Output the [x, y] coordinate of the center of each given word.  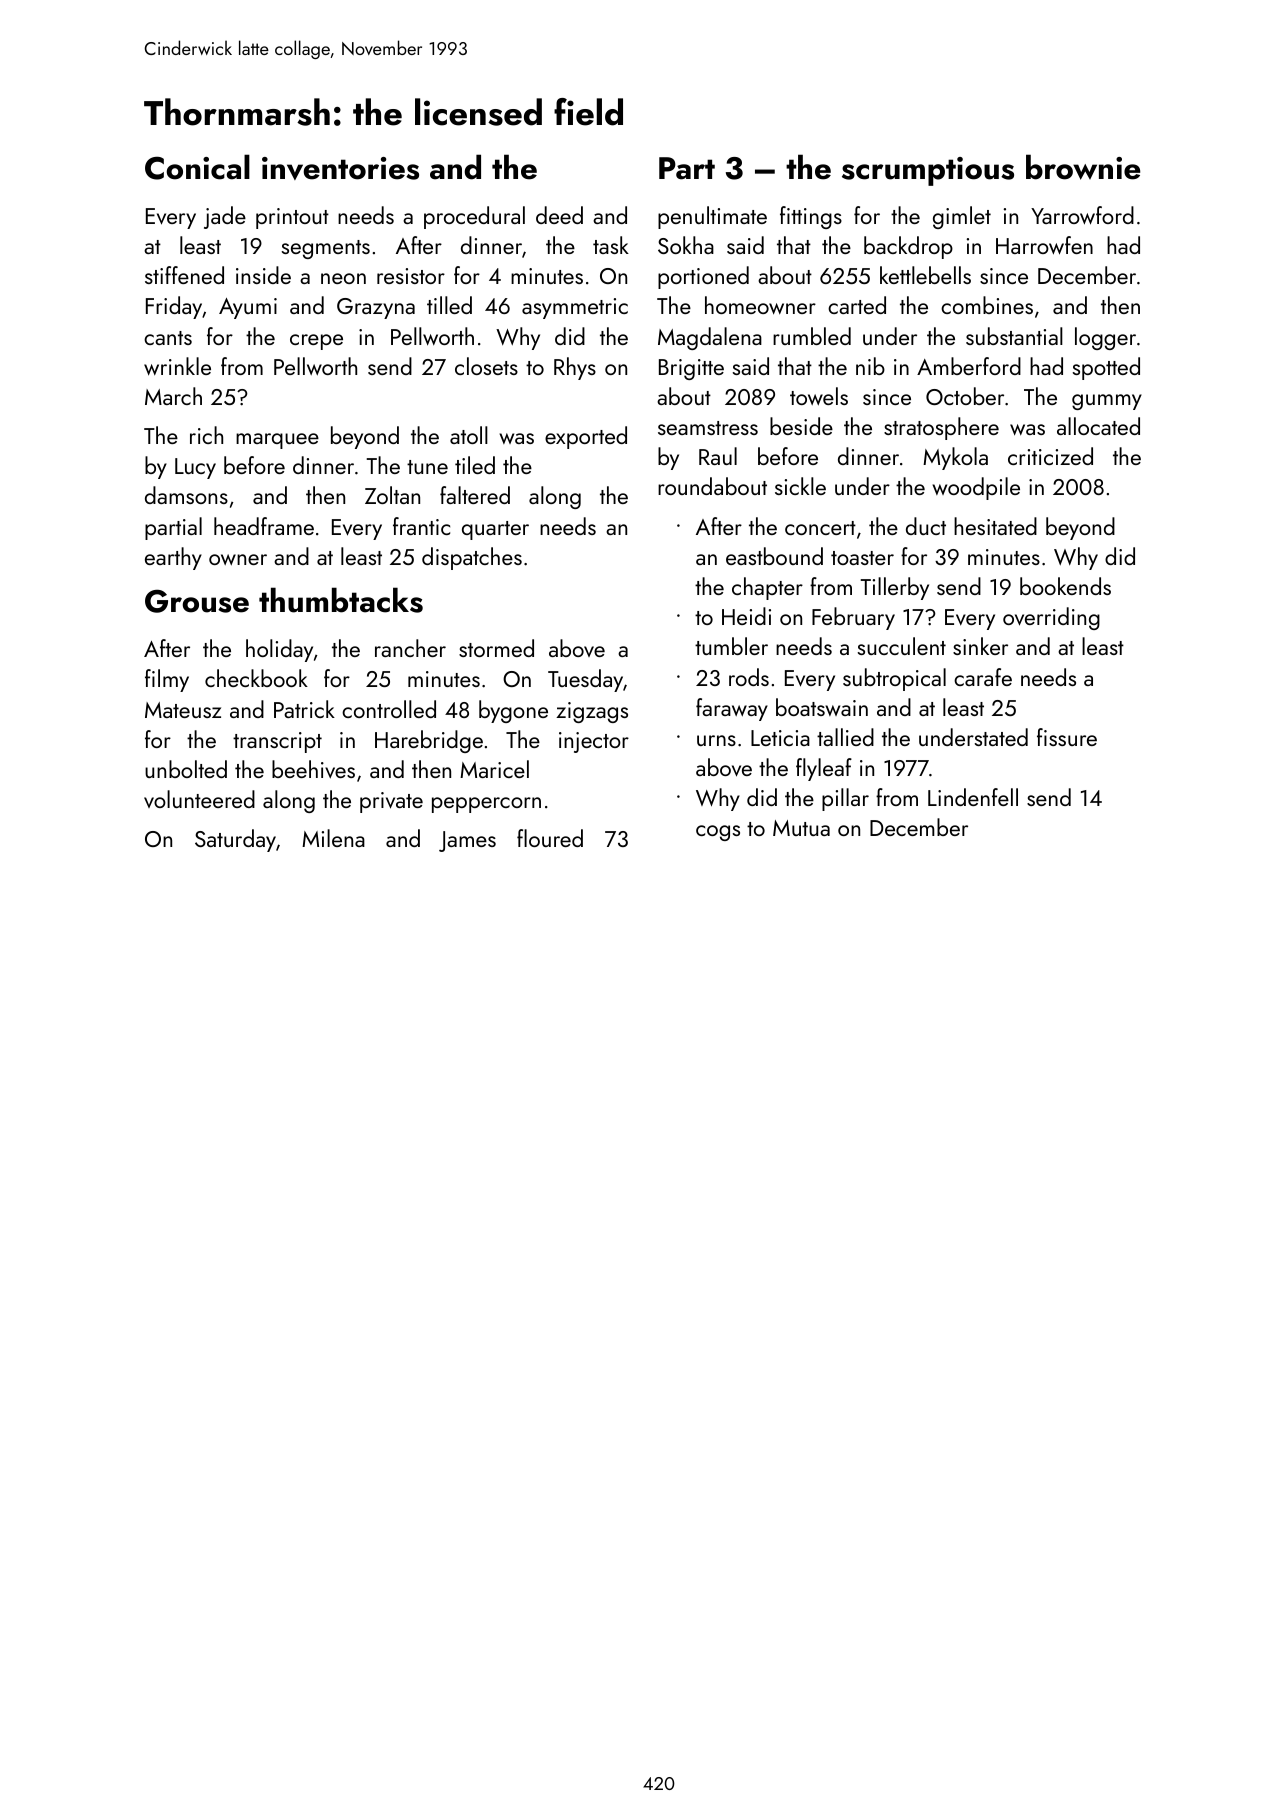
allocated [1098, 426]
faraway [732, 709]
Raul [718, 456]
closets [486, 366]
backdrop [908, 247]
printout [292, 218]
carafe [983, 677]
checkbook [256, 678]
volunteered [199, 799]
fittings [811, 217]
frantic [421, 526]
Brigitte [691, 369]
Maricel [494, 769]
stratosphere [941, 428]
